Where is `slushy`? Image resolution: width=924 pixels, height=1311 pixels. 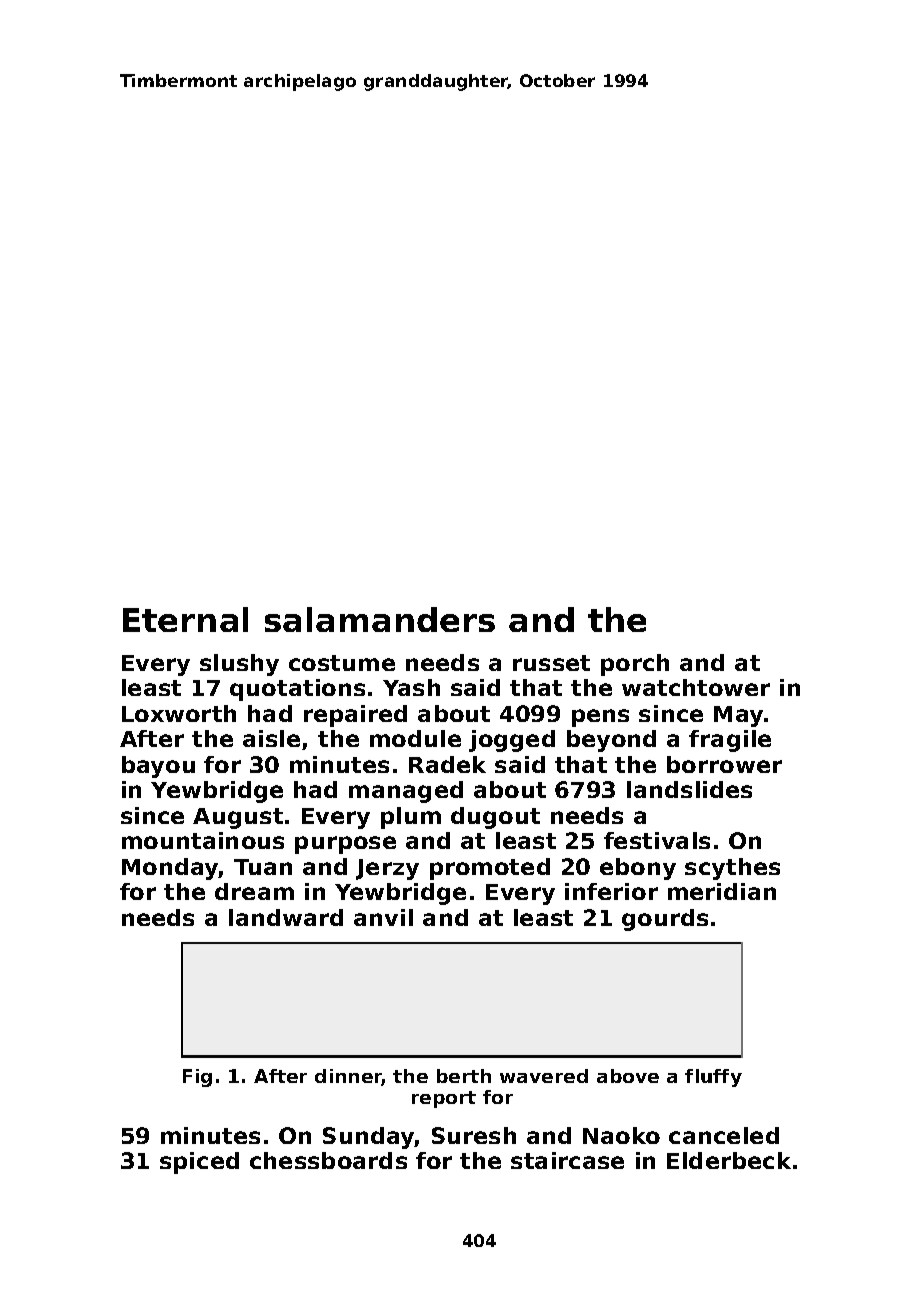
slushy is located at coordinates (239, 665).
